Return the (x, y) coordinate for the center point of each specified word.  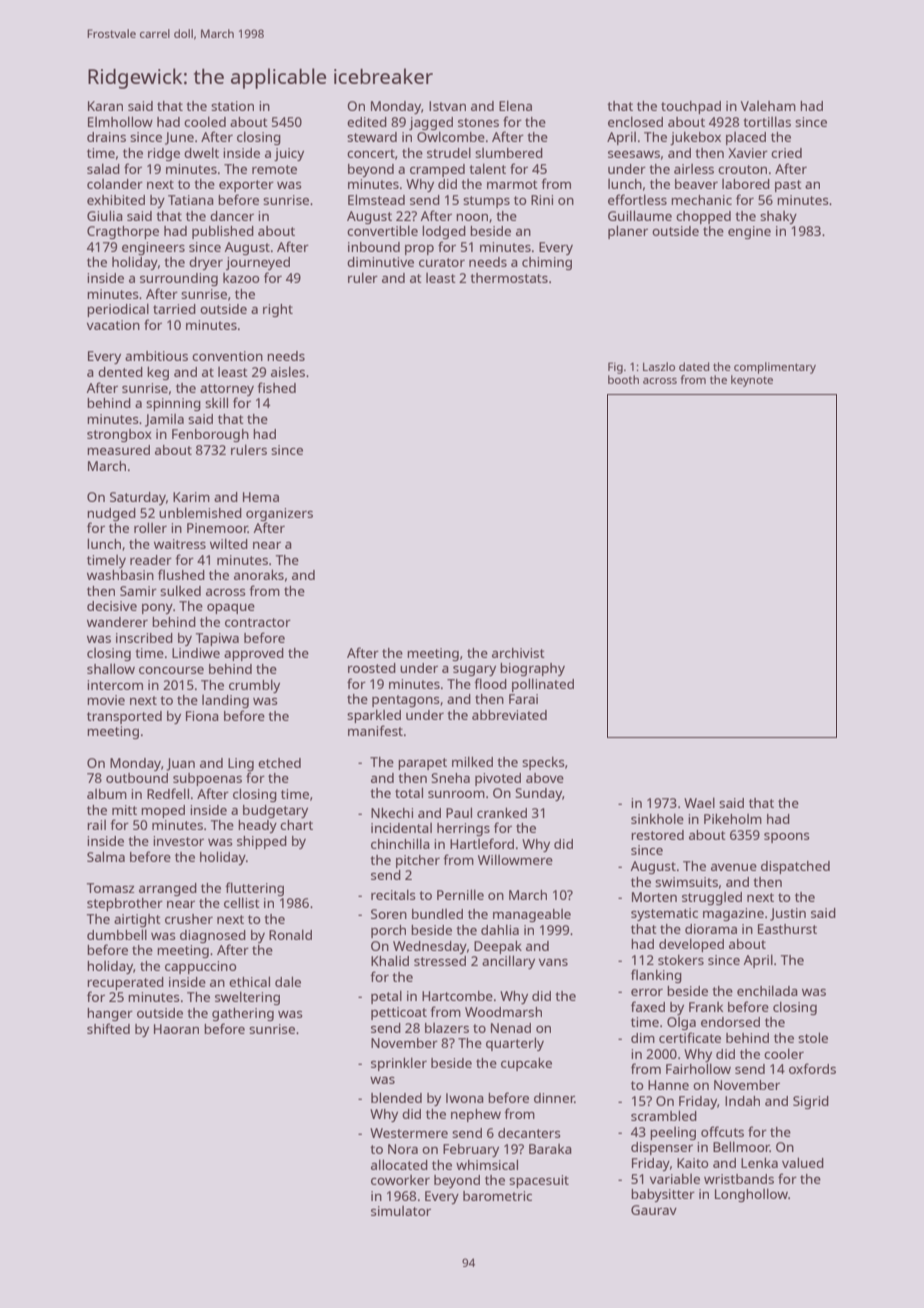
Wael (699, 802)
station (232, 106)
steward (372, 137)
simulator (401, 1211)
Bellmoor (741, 1146)
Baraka (550, 1149)
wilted (229, 543)
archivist (518, 653)
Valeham (768, 106)
